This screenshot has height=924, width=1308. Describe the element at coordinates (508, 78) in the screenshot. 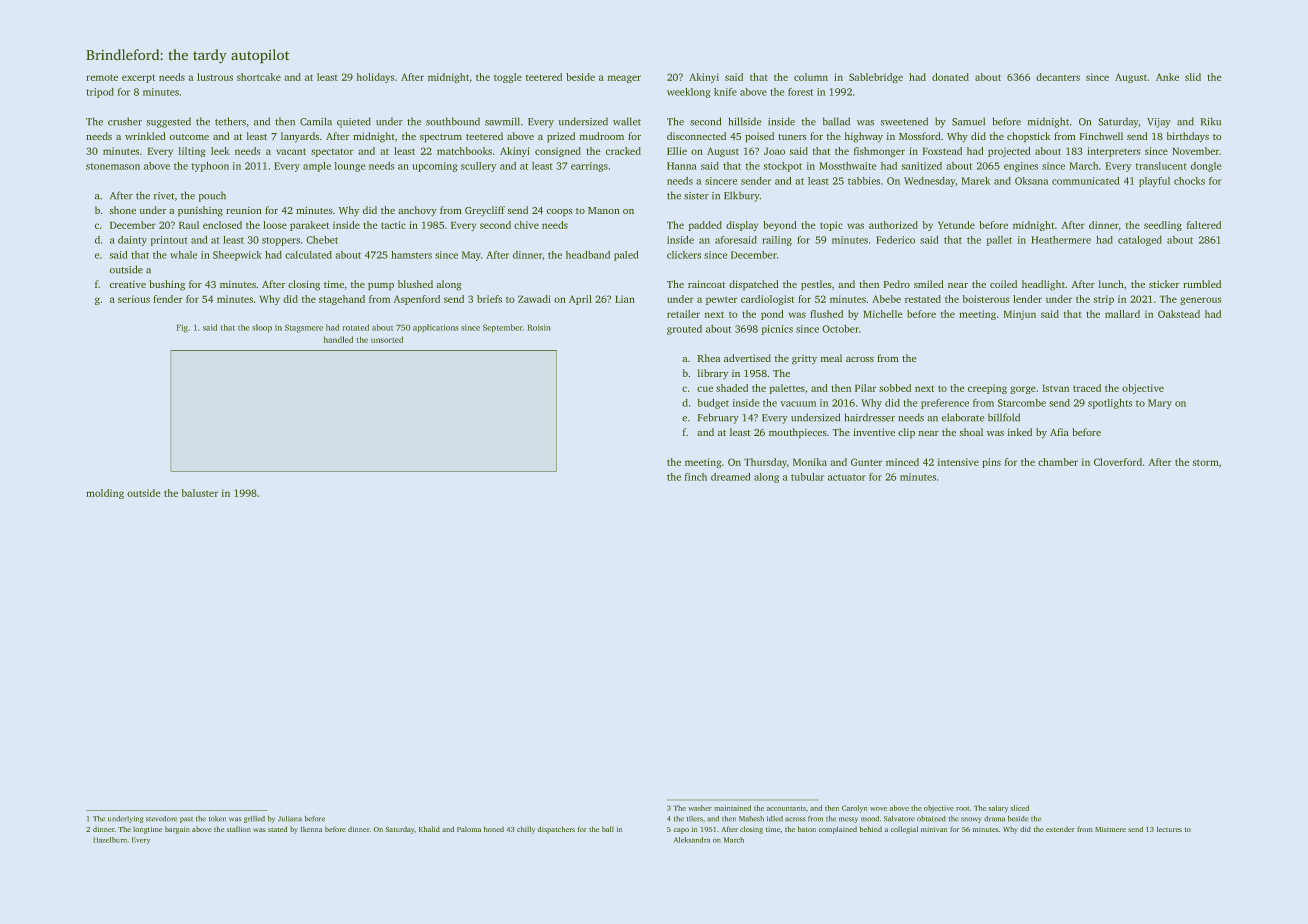

I see `toggle` at that location.
